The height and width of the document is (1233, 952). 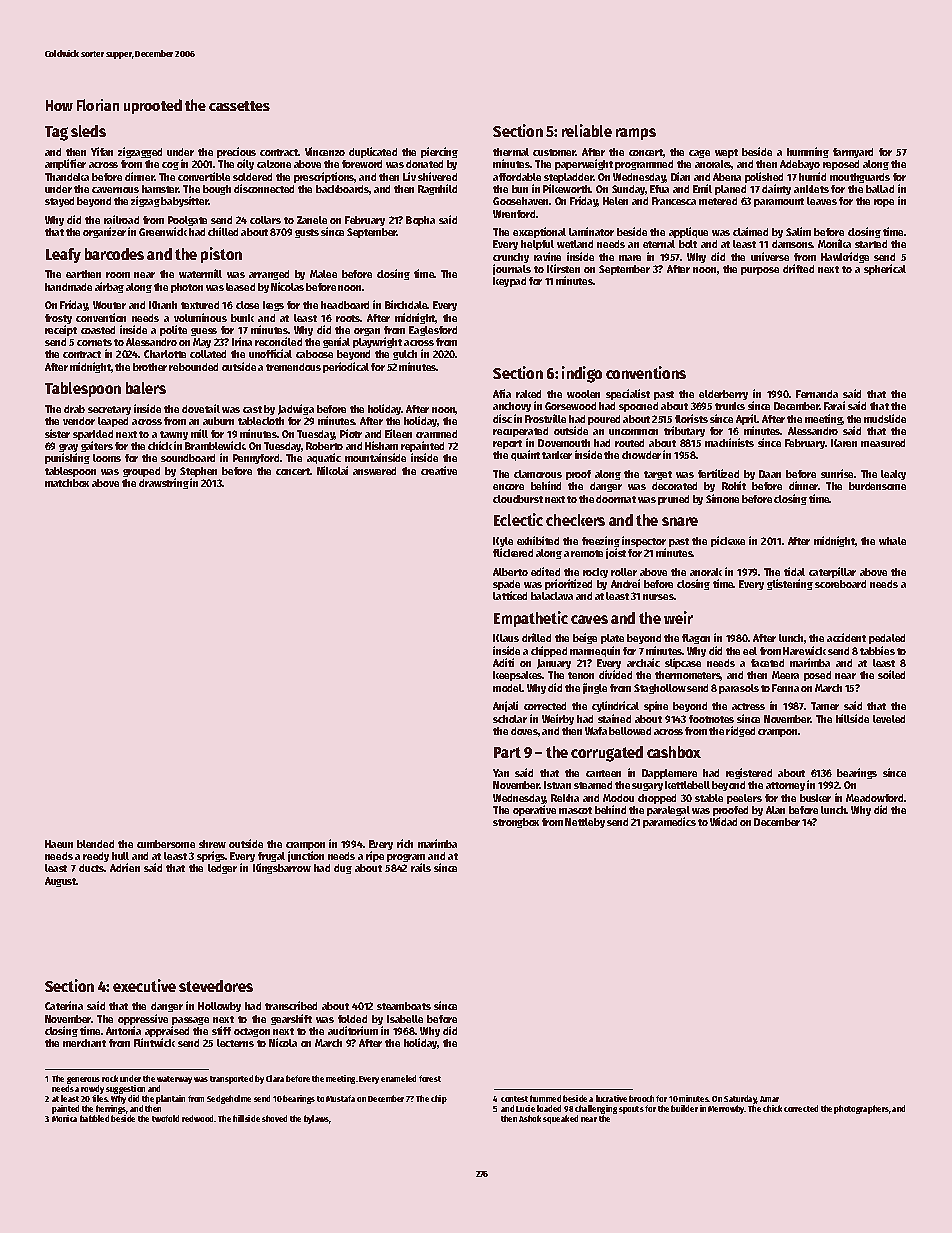 What do you see at coordinates (874, 798) in the document?
I see `Meadowford` at bounding box center [874, 798].
